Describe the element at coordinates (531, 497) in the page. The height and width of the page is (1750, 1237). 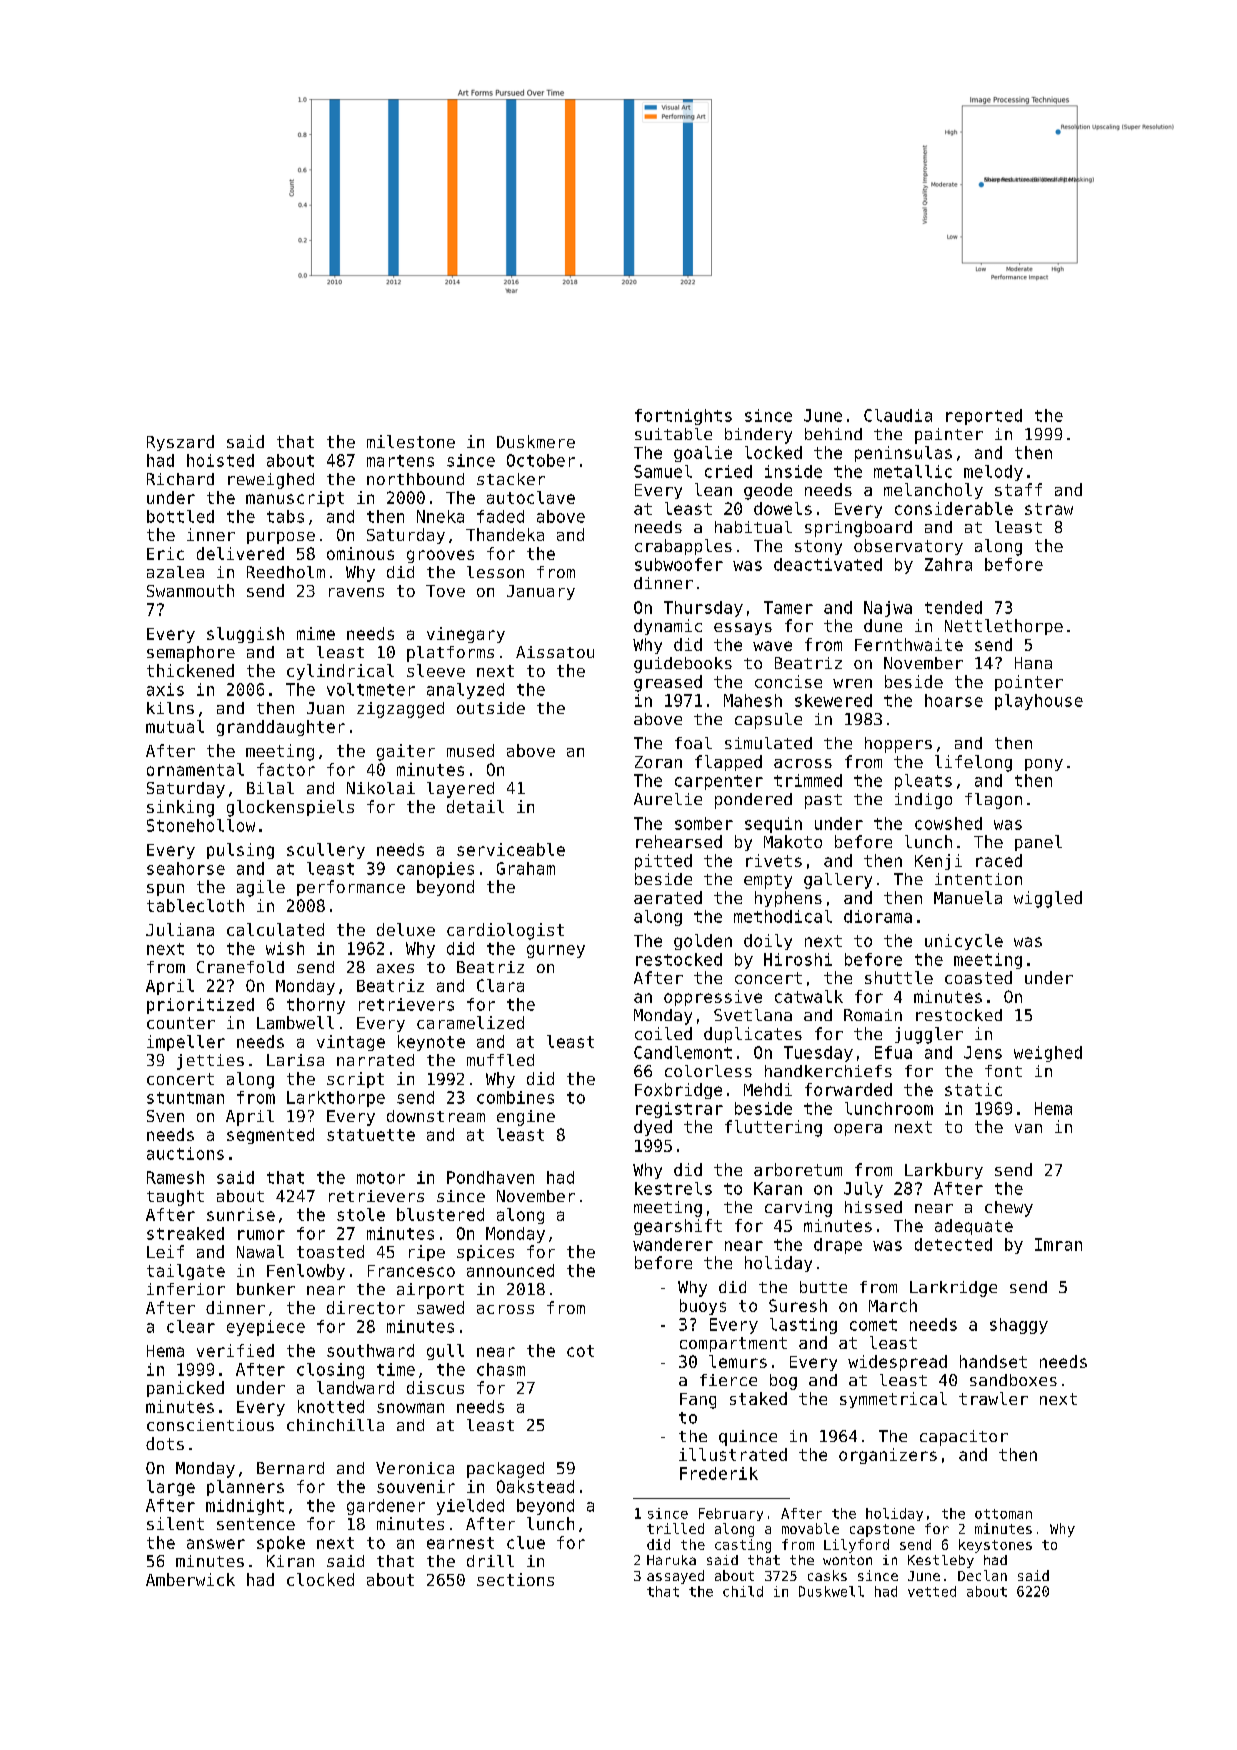
I see `autoclave` at that location.
